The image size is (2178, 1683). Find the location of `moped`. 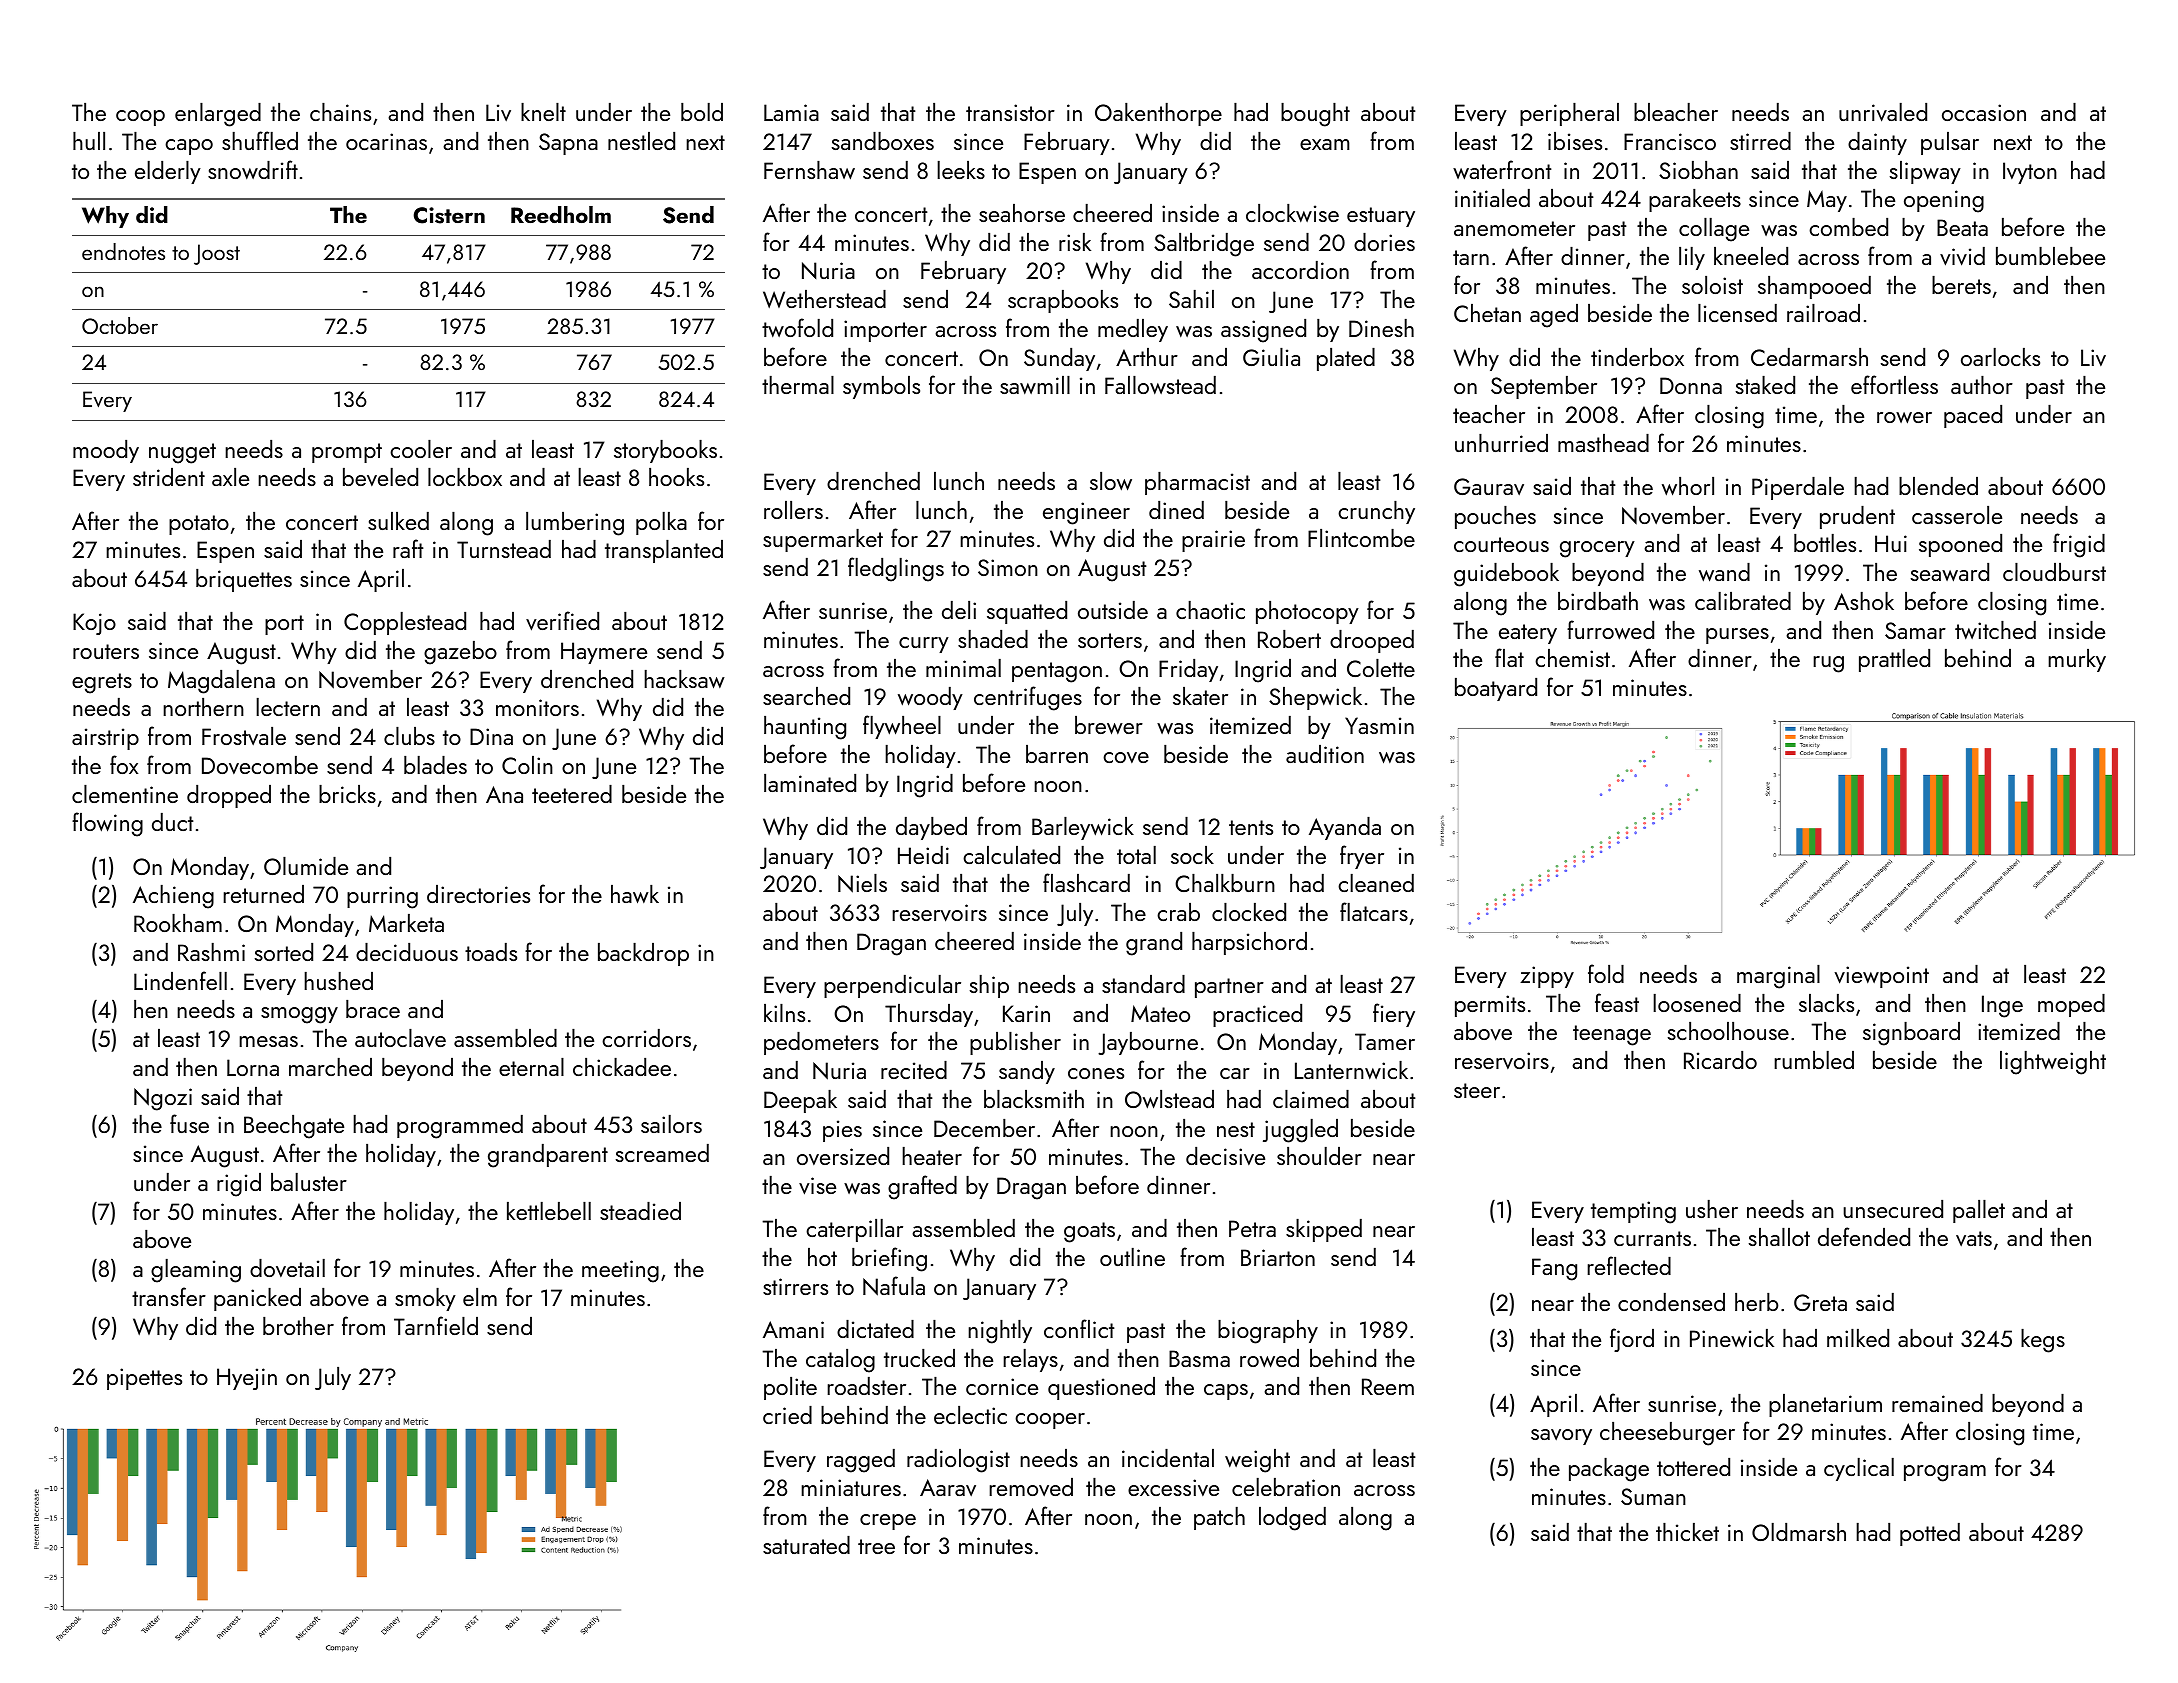

moped is located at coordinates (2071, 1005).
